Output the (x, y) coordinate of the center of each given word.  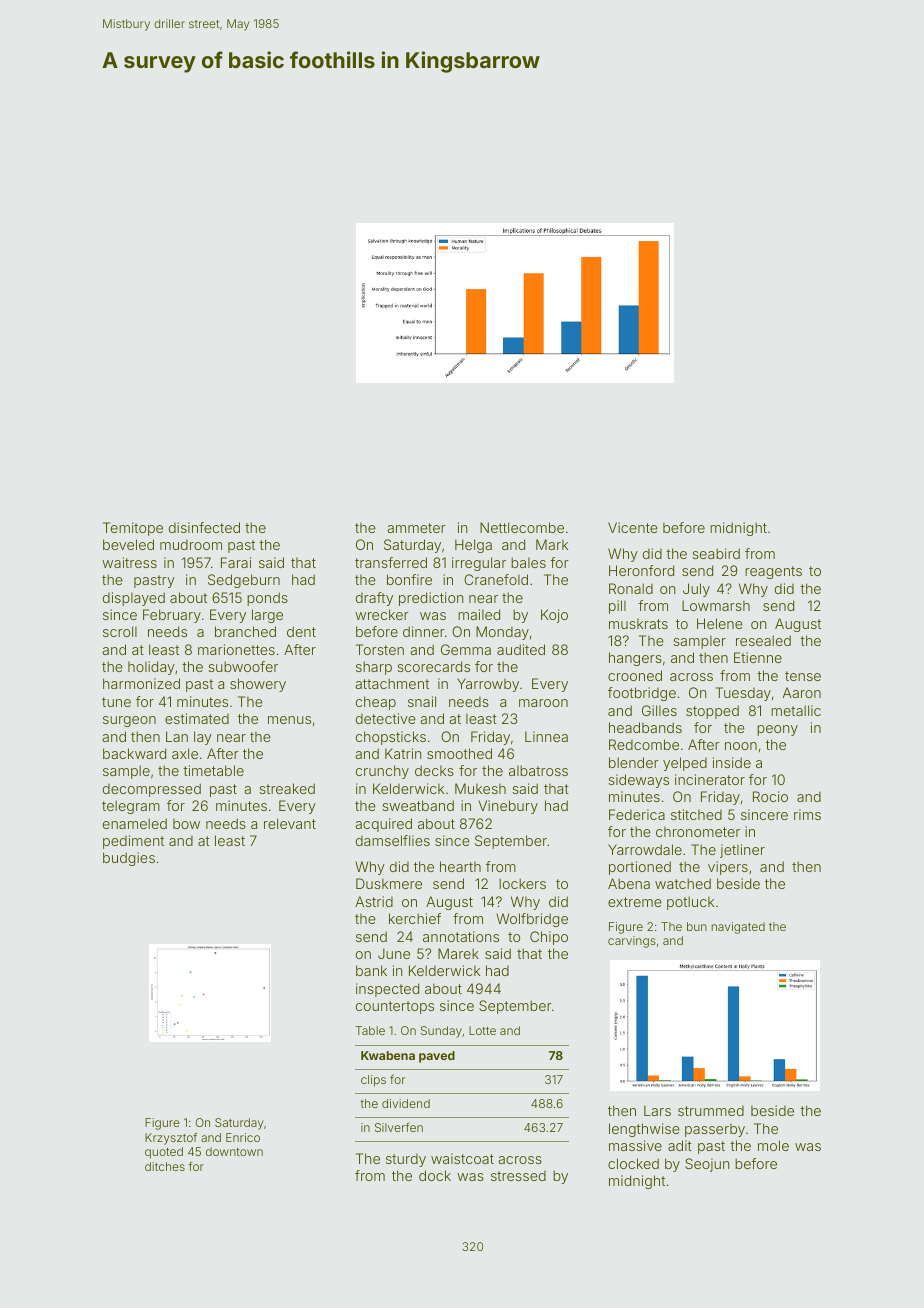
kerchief (415, 918)
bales (528, 562)
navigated (738, 928)
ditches (165, 1166)
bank (371, 970)
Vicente (633, 527)
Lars (657, 1110)
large (267, 616)
